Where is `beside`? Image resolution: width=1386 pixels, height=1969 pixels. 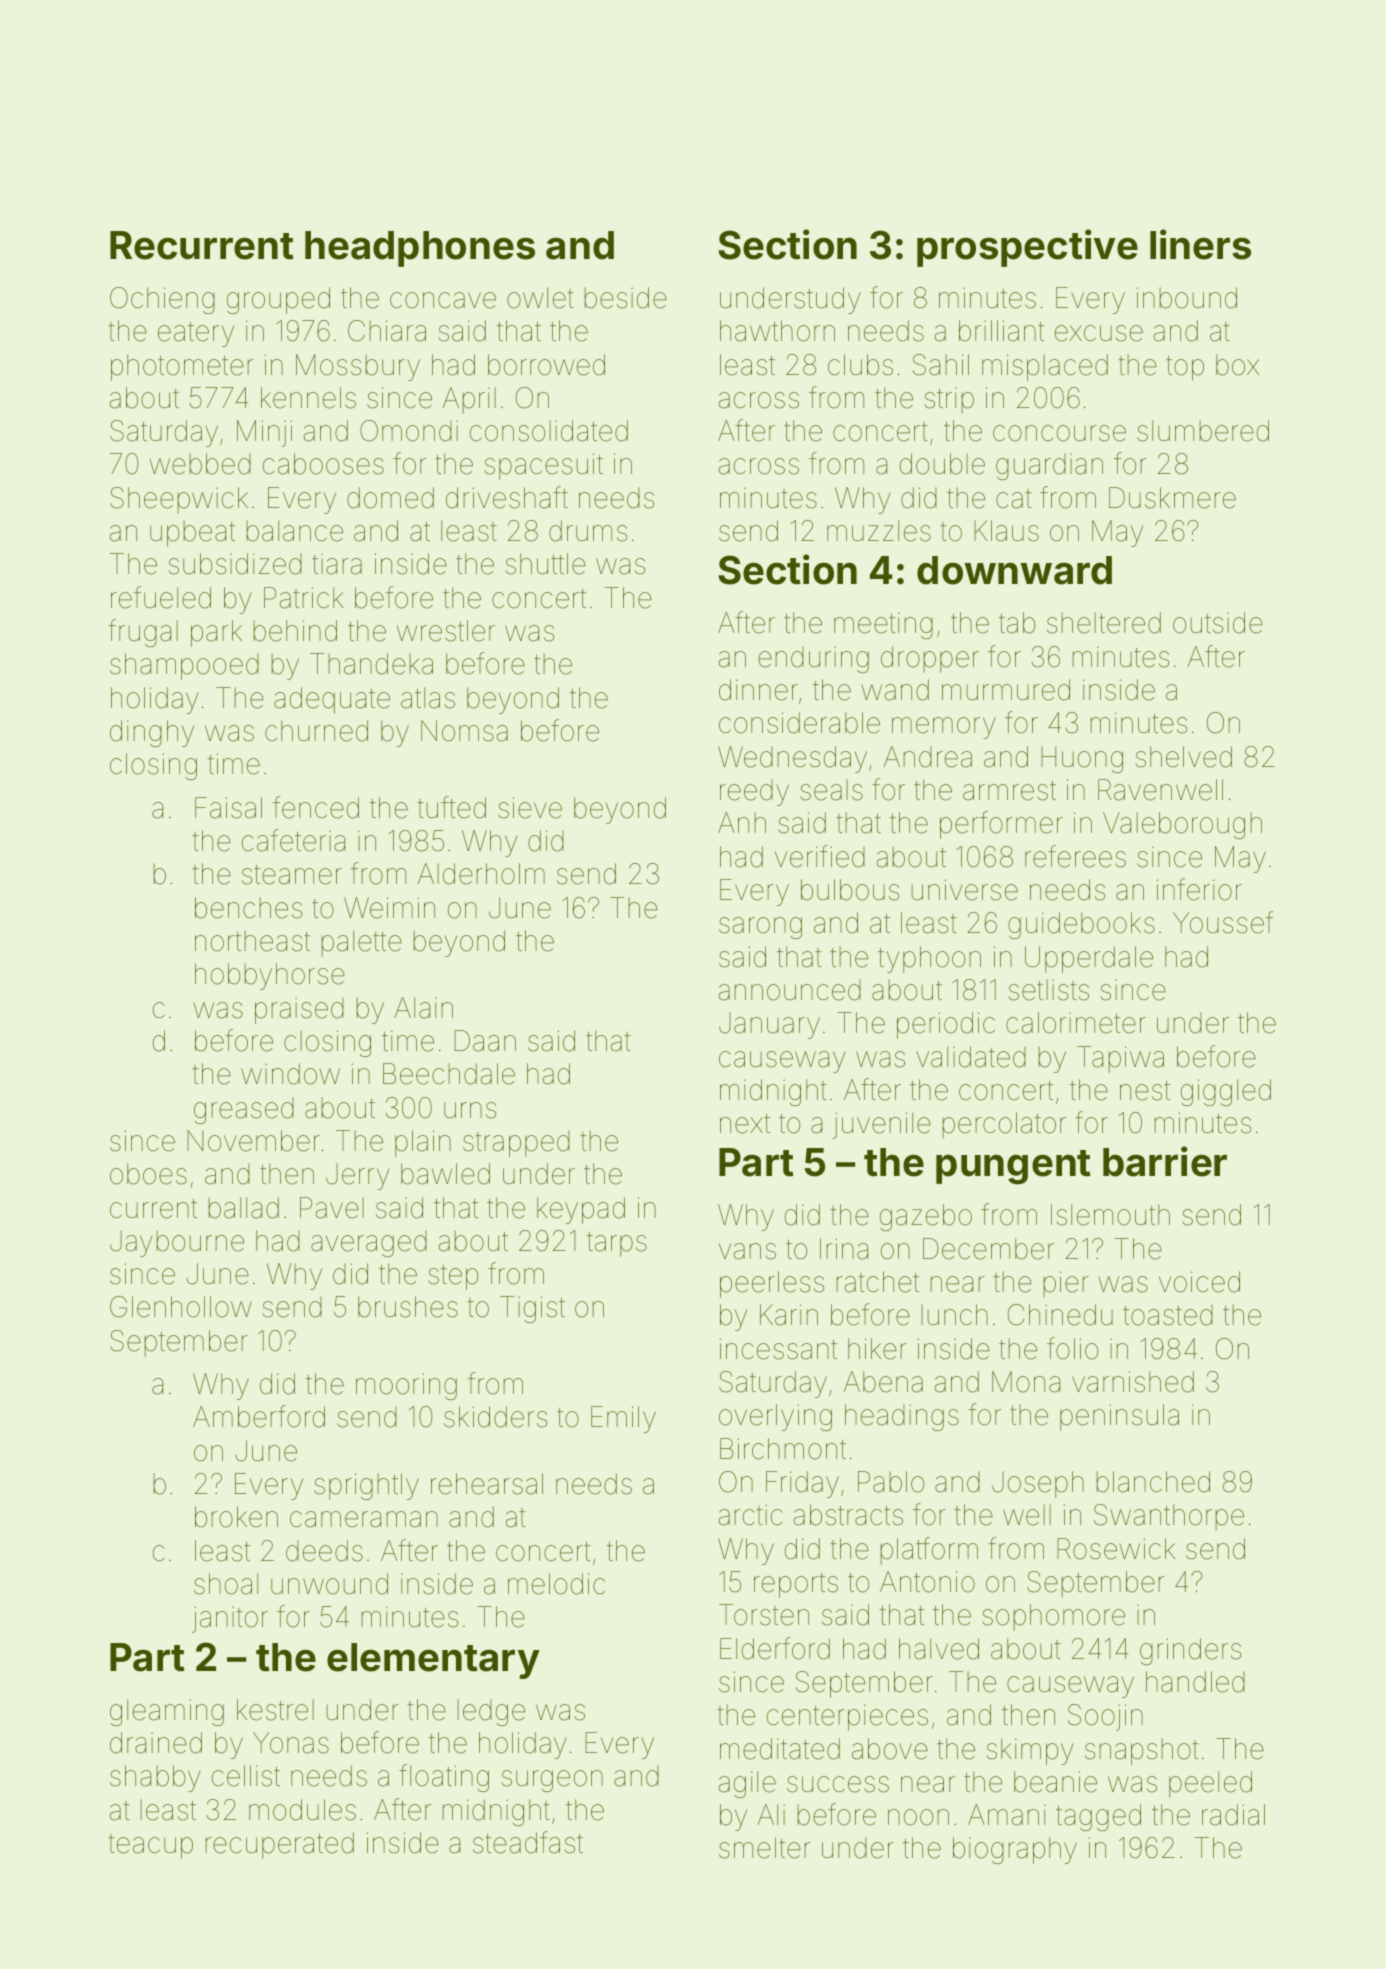 beside is located at coordinates (625, 298).
